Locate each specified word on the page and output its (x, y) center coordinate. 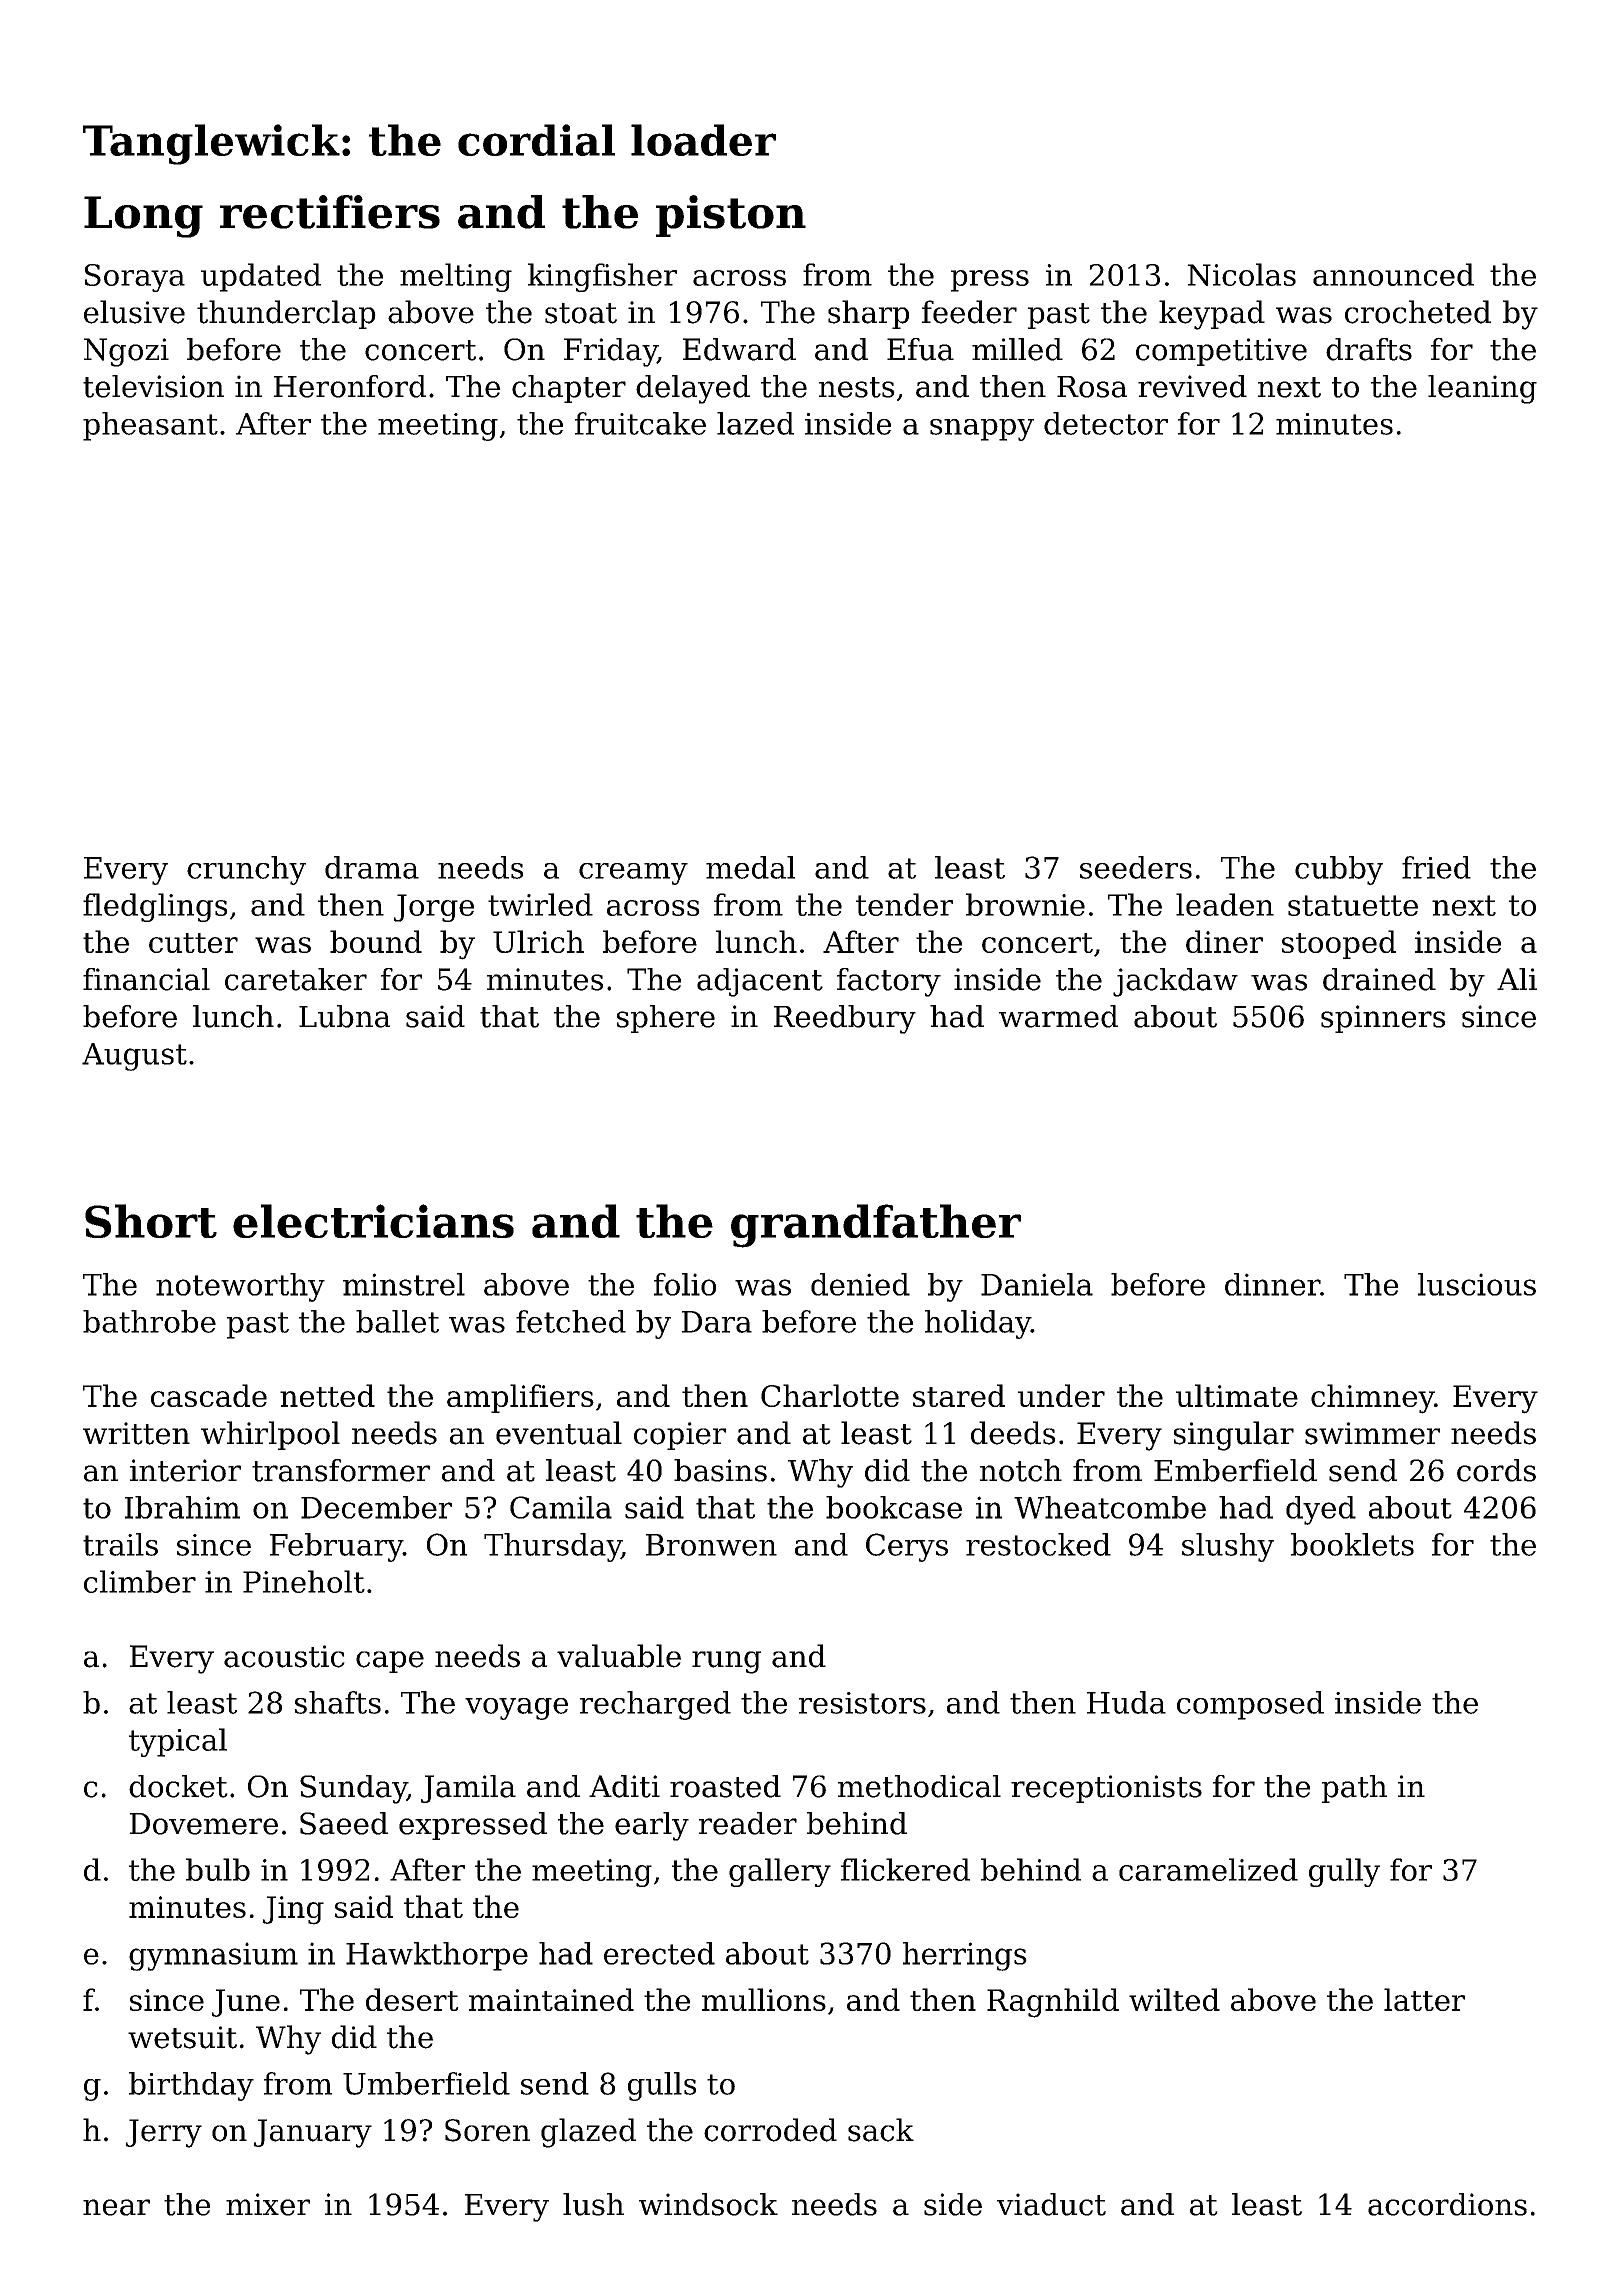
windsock (708, 2204)
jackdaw (1175, 982)
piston (731, 216)
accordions (1447, 2204)
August (134, 1057)
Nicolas (1242, 274)
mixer (268, 2204)
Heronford (350, 386)
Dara (717, 1322)
